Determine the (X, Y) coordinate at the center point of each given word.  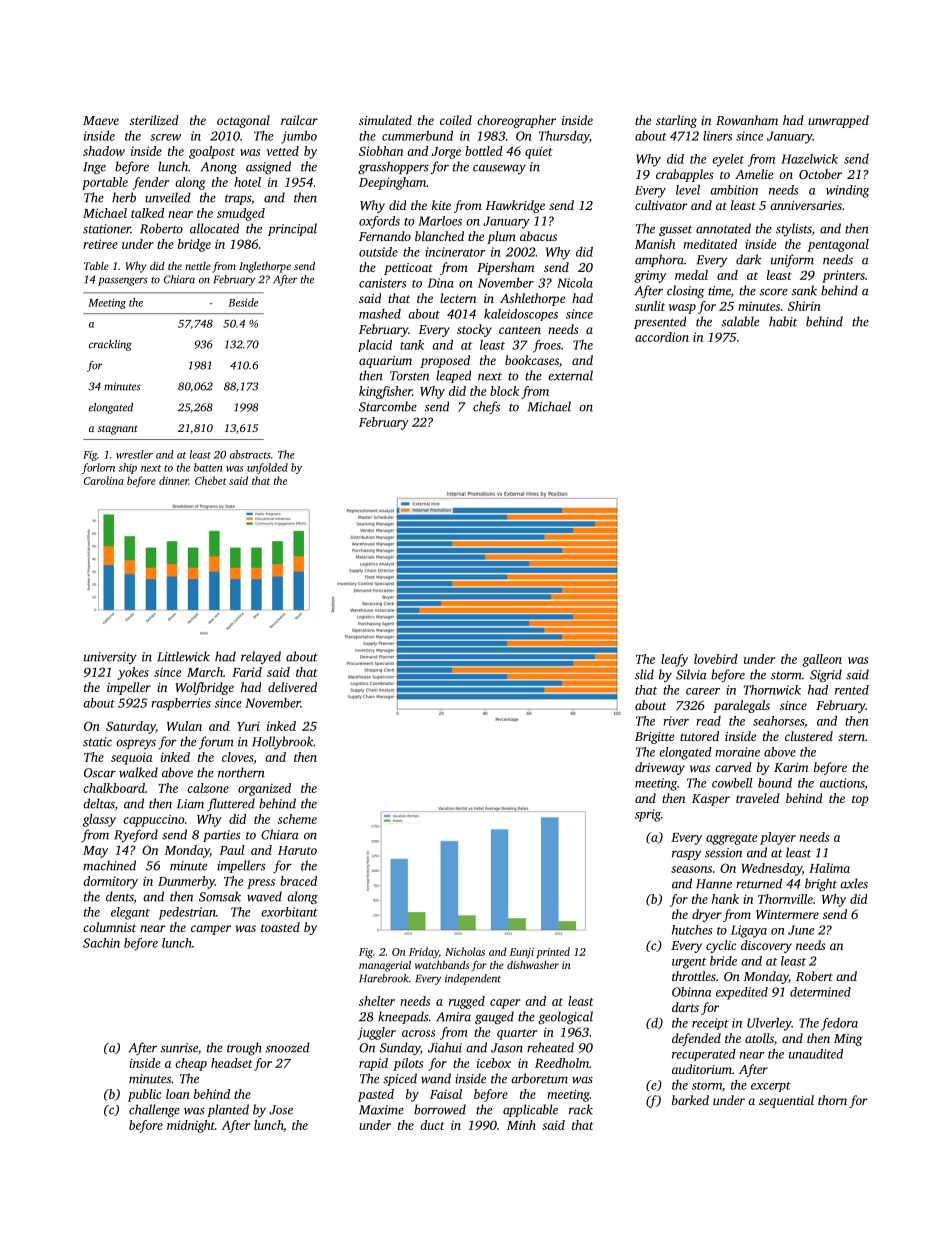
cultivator (661, 205)
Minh (521, 1125)
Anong (219, 168)
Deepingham (392, 183)
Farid (247, 672)
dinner (174, 480)
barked (690, 1100)
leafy (674, 660)
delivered (292, 687)
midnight (191, 1126)
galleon (822, 660)
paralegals (741, 706)
